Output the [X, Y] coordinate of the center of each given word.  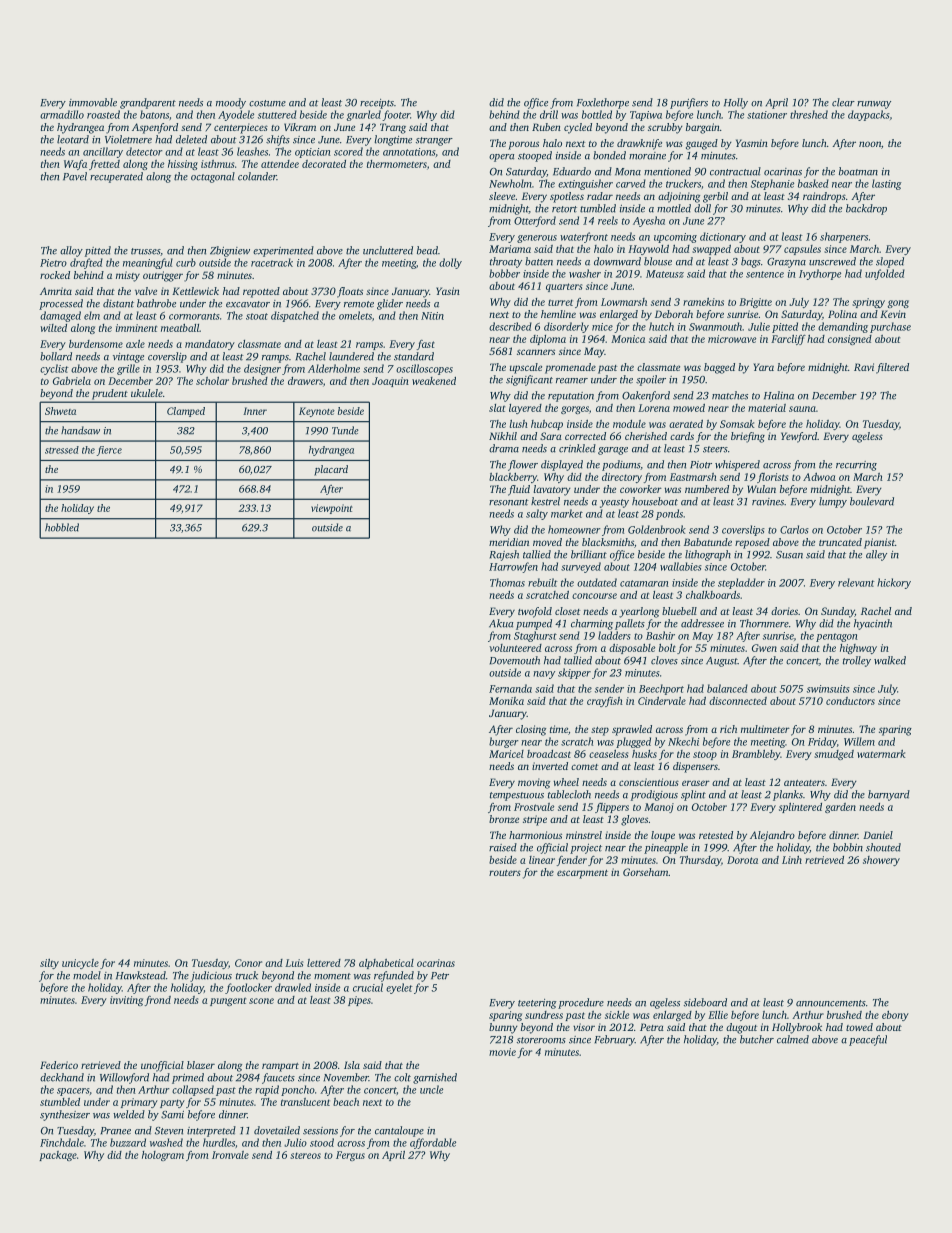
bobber [504, 273]
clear [843, 102]
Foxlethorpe [603, 103]
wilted [53, 328]
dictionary [723, 237]
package [58, 1156]
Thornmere [764, 623]
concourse [594, 596]
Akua [501, 623]
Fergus [350, 1156]
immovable [93, 102]
